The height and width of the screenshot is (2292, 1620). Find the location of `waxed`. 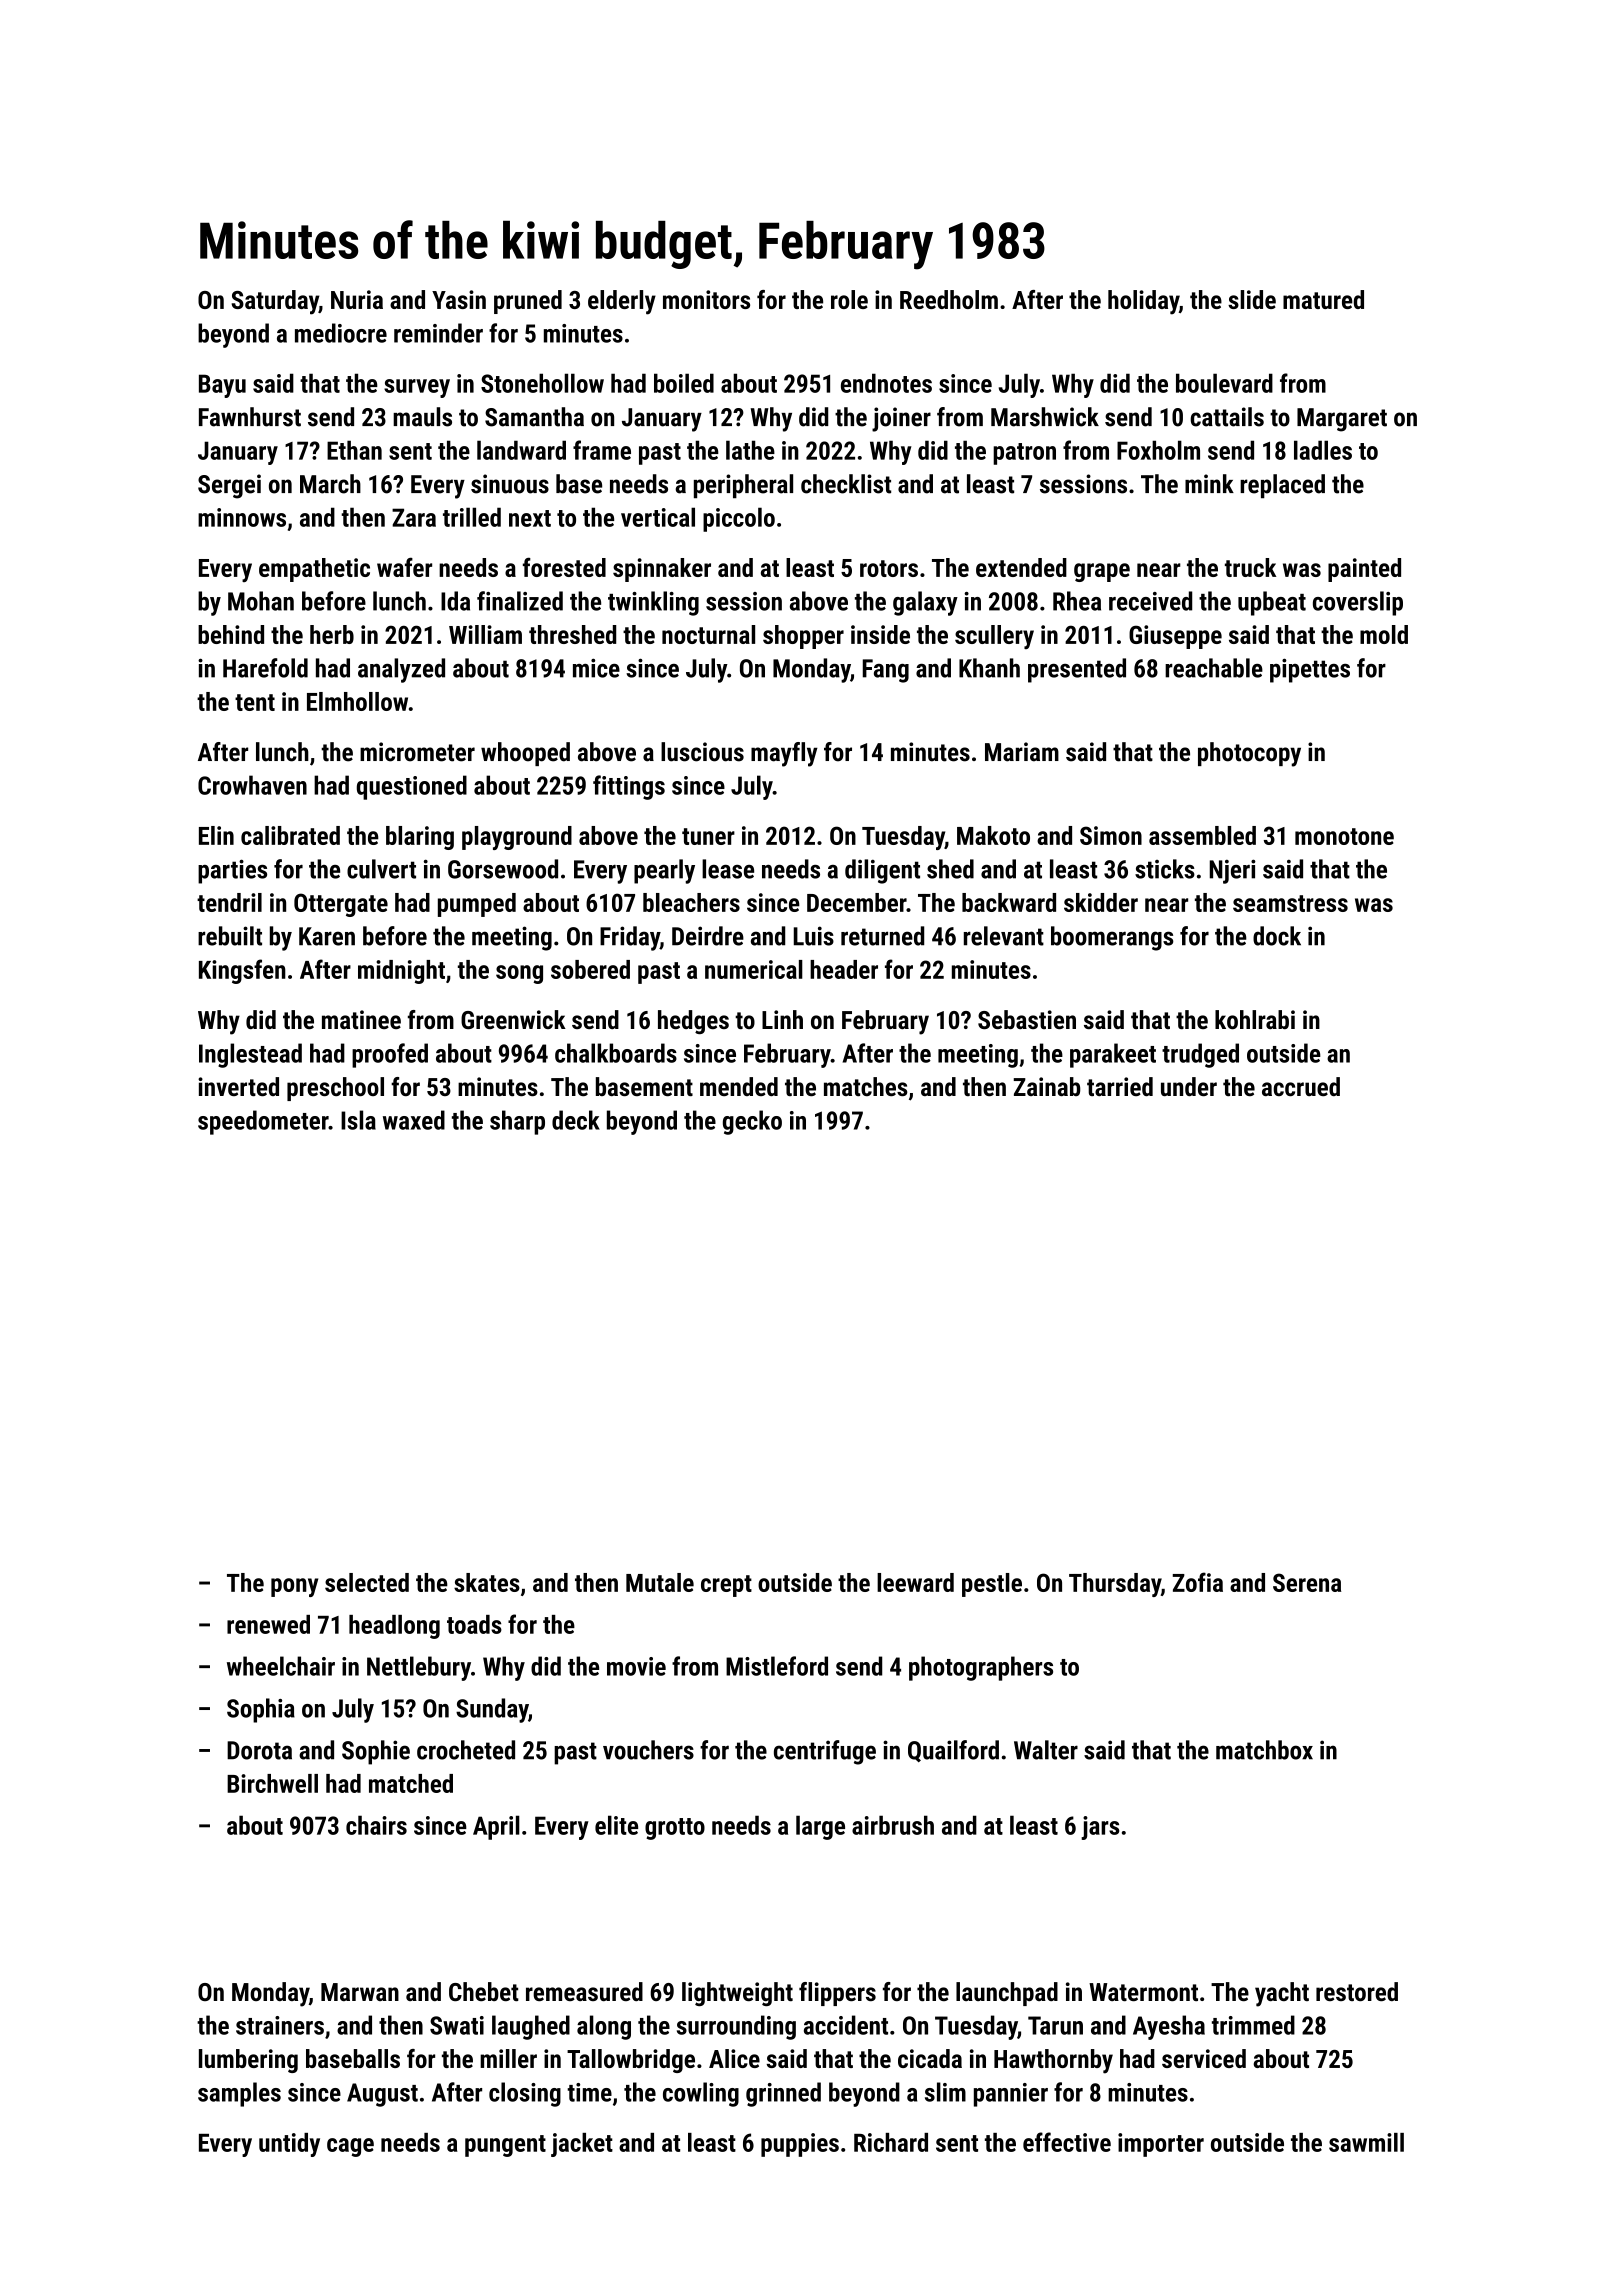

waxed is located at coordinates (414, 1120).
